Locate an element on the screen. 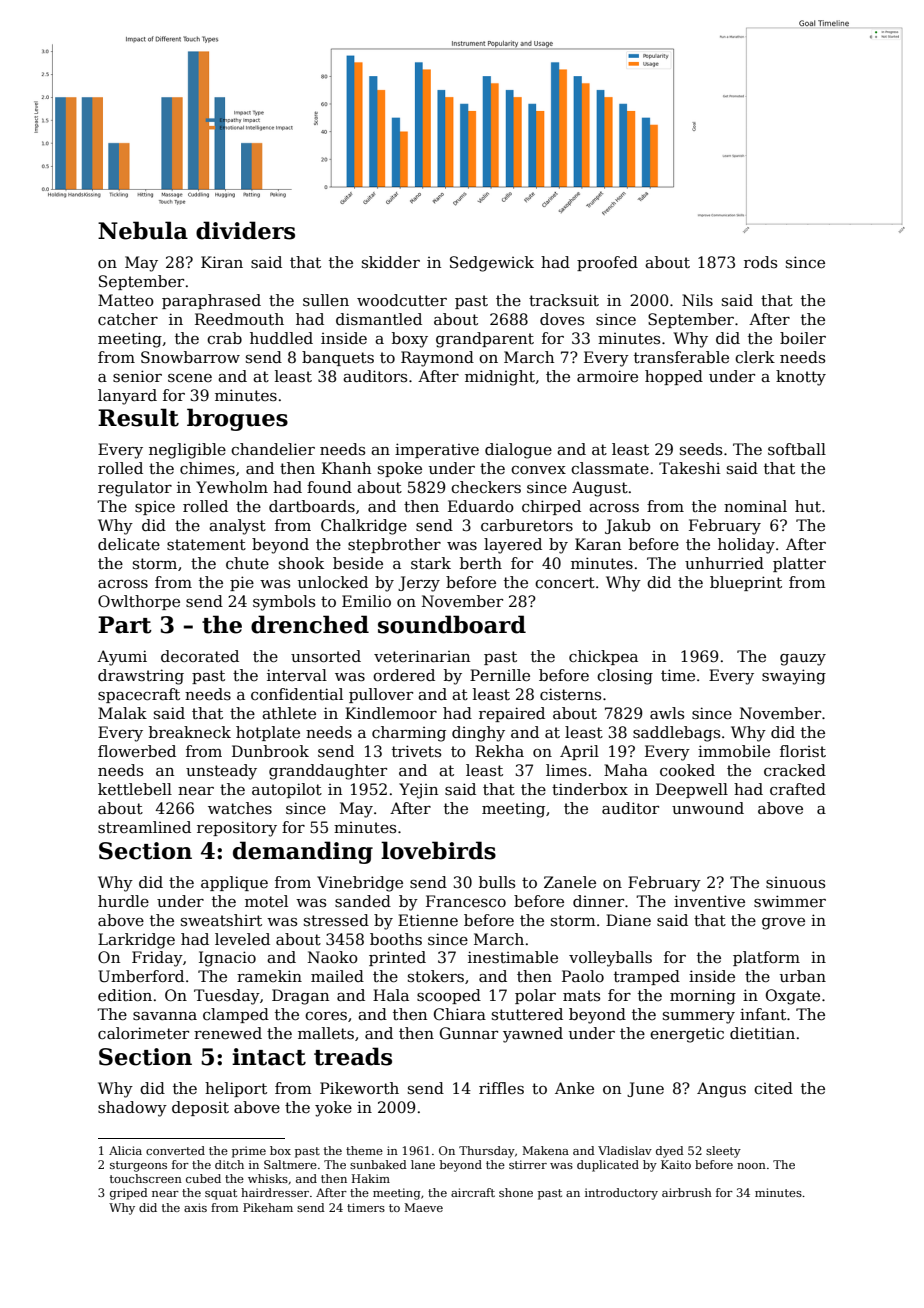 This screenshot has height=1308, width=924. Malak is located at coordinates (122, 713).
